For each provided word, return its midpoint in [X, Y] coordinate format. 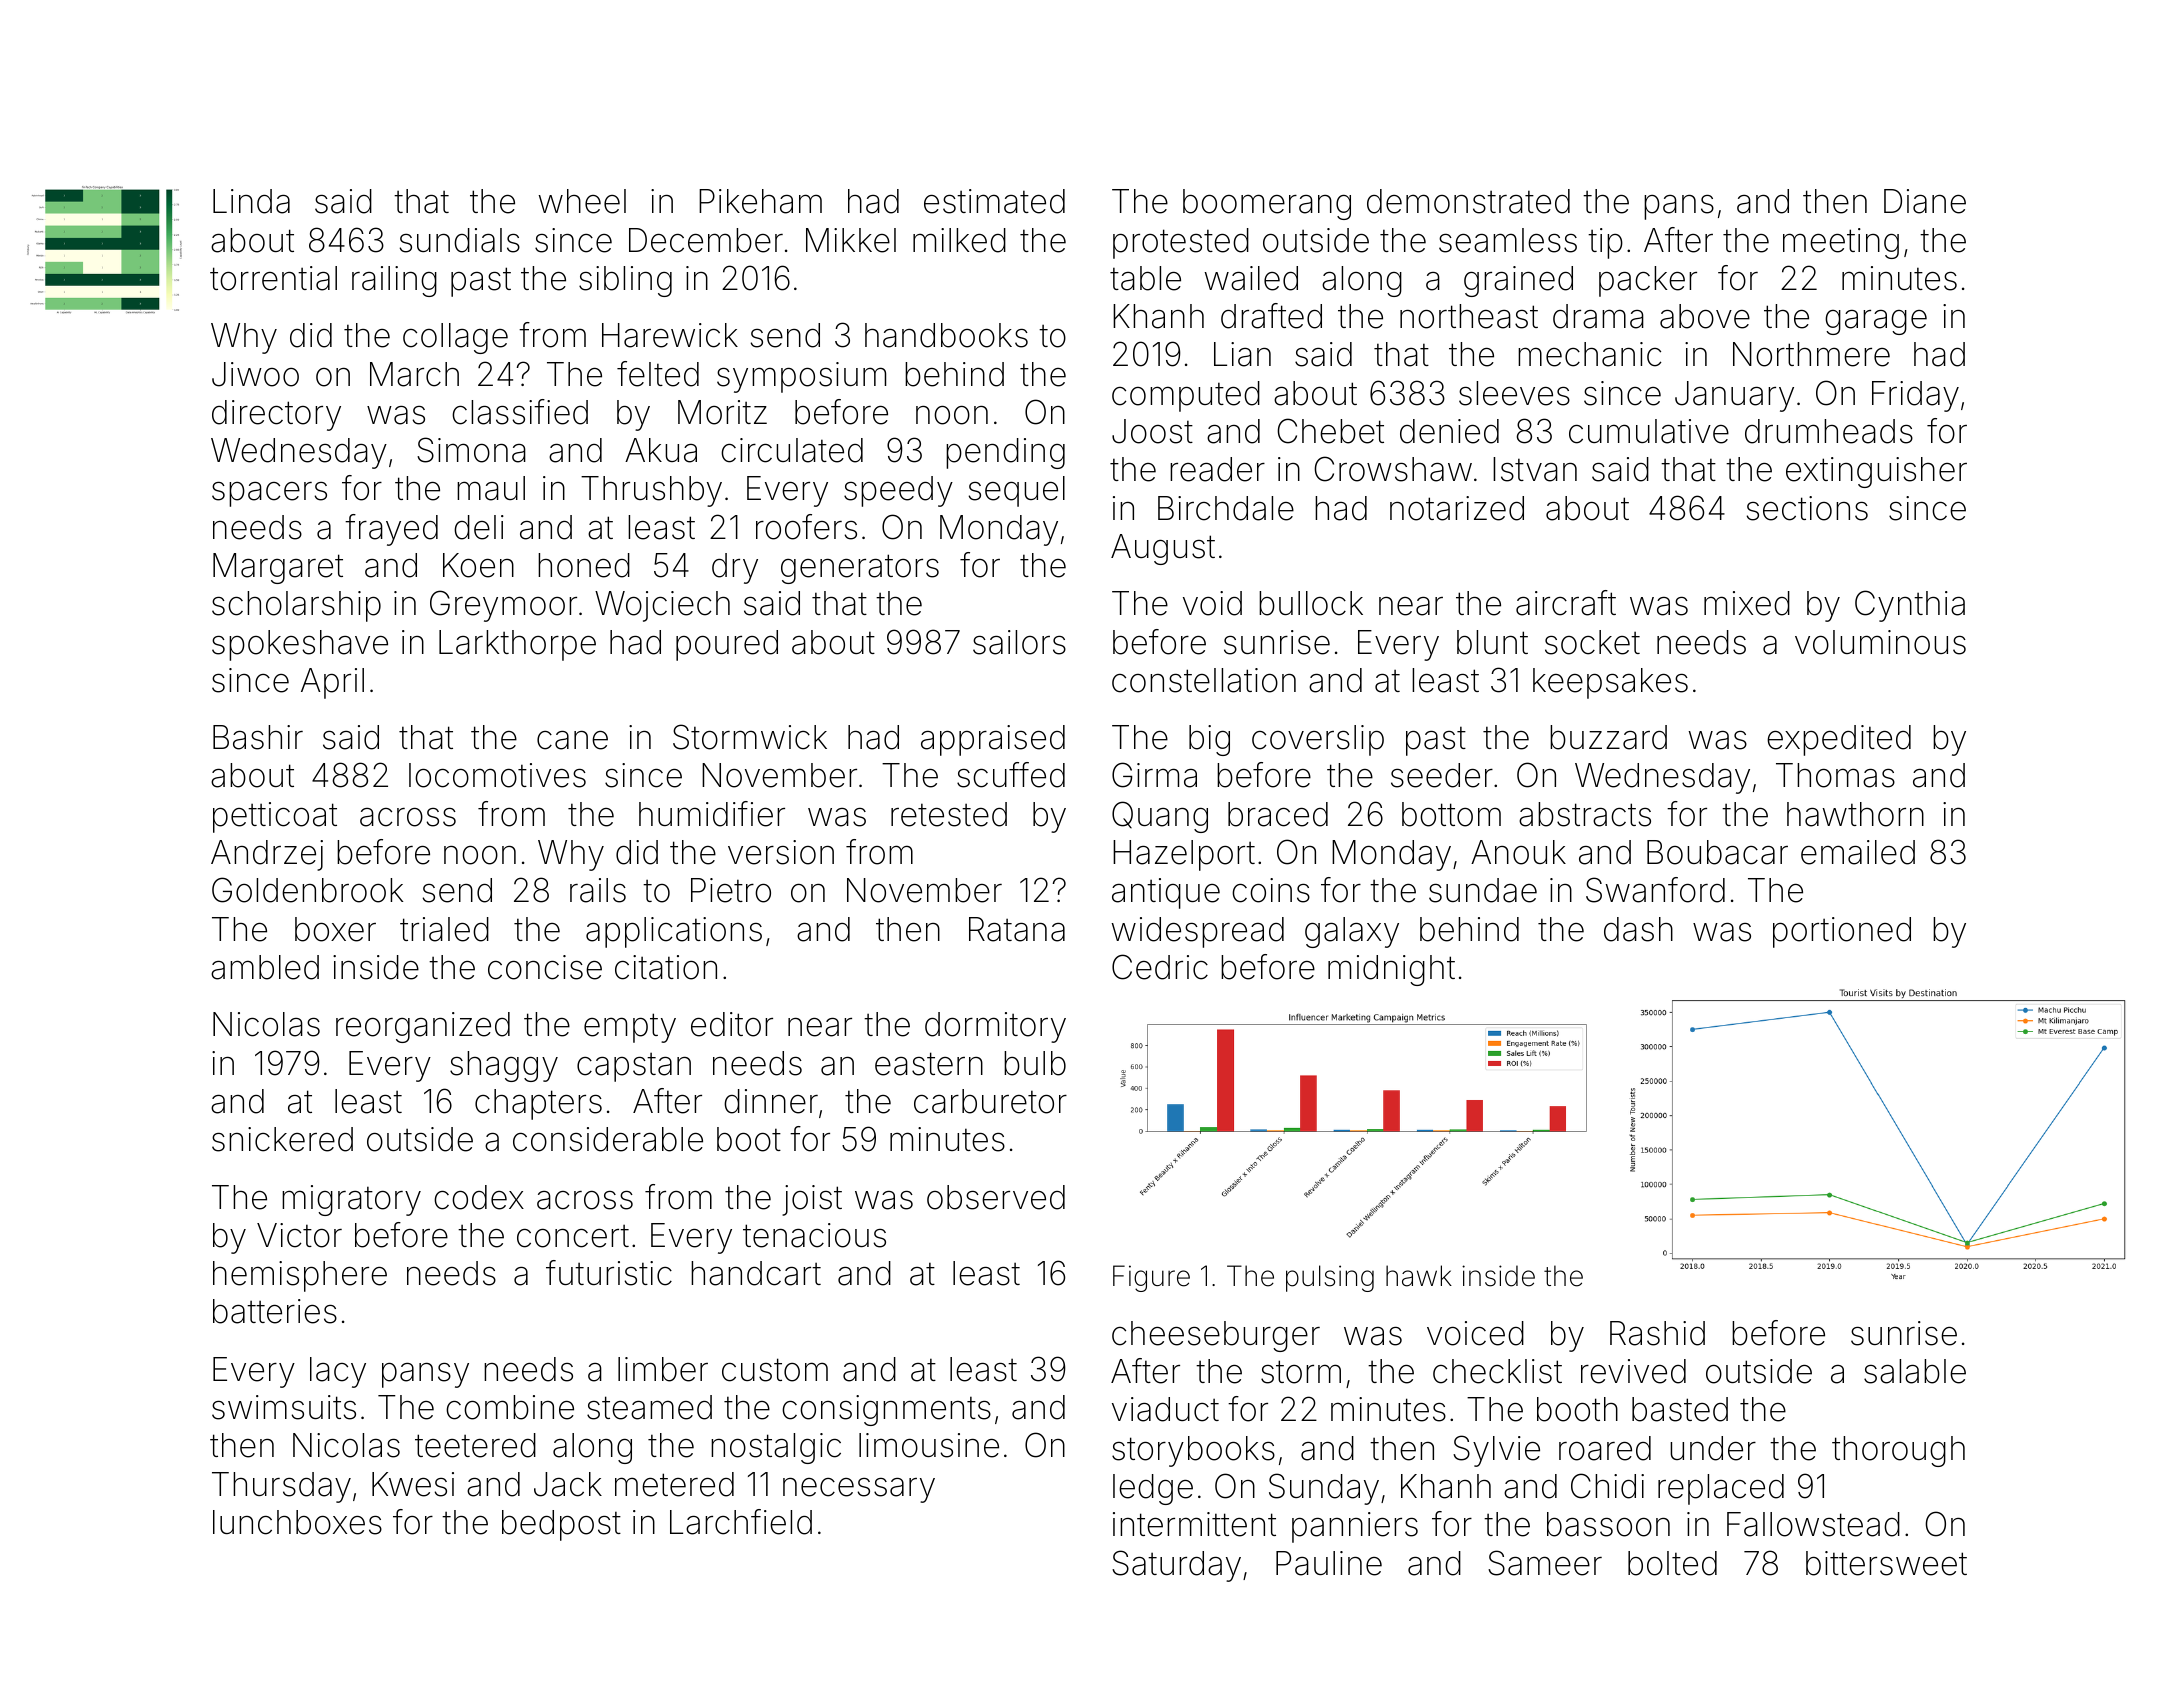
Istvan [1535, 469]
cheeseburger [1216, 1336]
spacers [269, 494]
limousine [929, 1445]
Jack [568, 1484]
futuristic [609, 1273]
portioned [1842, 932]
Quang [1160, 817]
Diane [1925, 201]
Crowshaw [1393, 469]
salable [1915, 1371]
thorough [1898, 1451]
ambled [265, 967]
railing [394, 281]
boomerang [1267, 204]
